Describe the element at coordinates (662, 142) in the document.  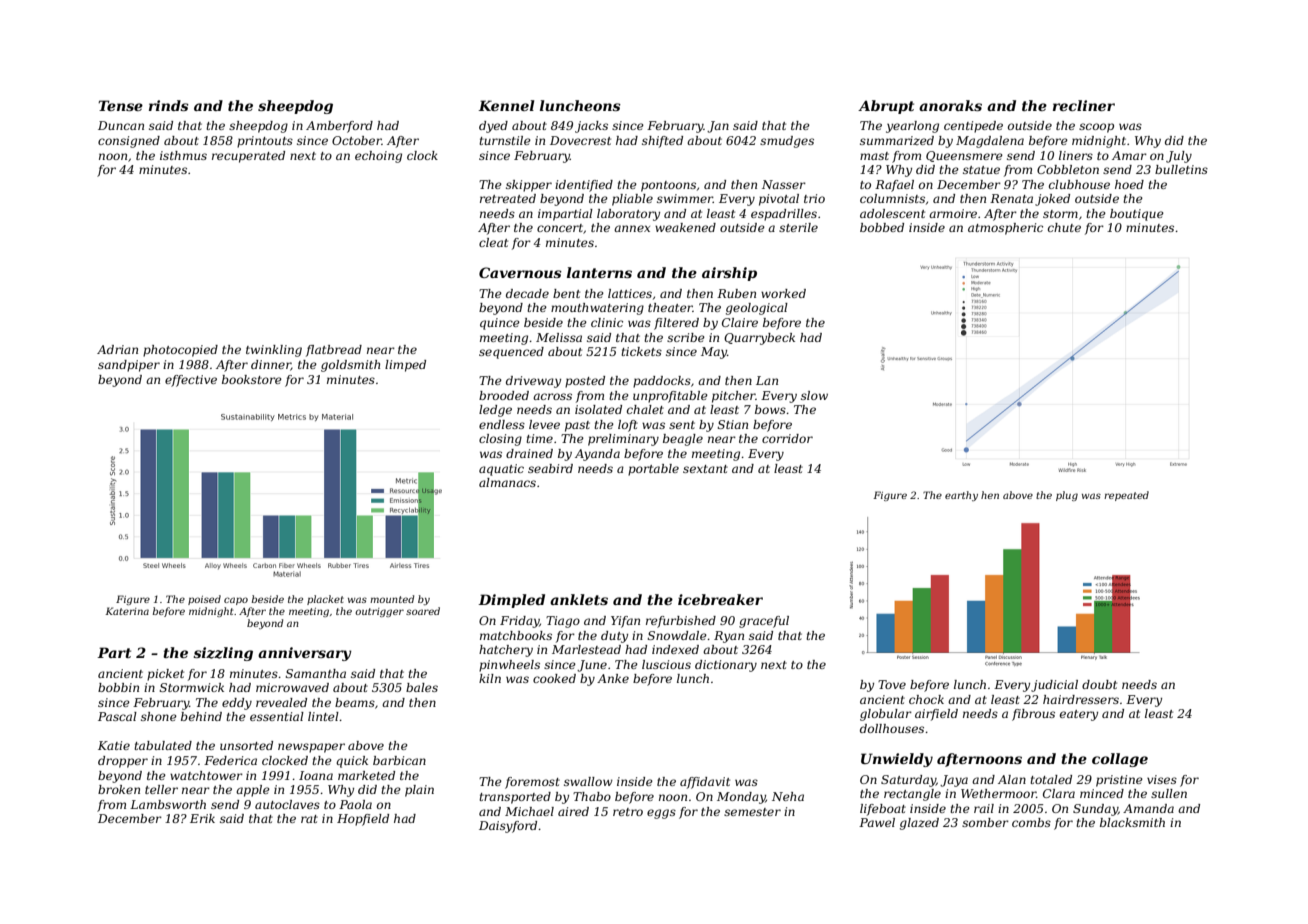
I see `shifted` at that location.
